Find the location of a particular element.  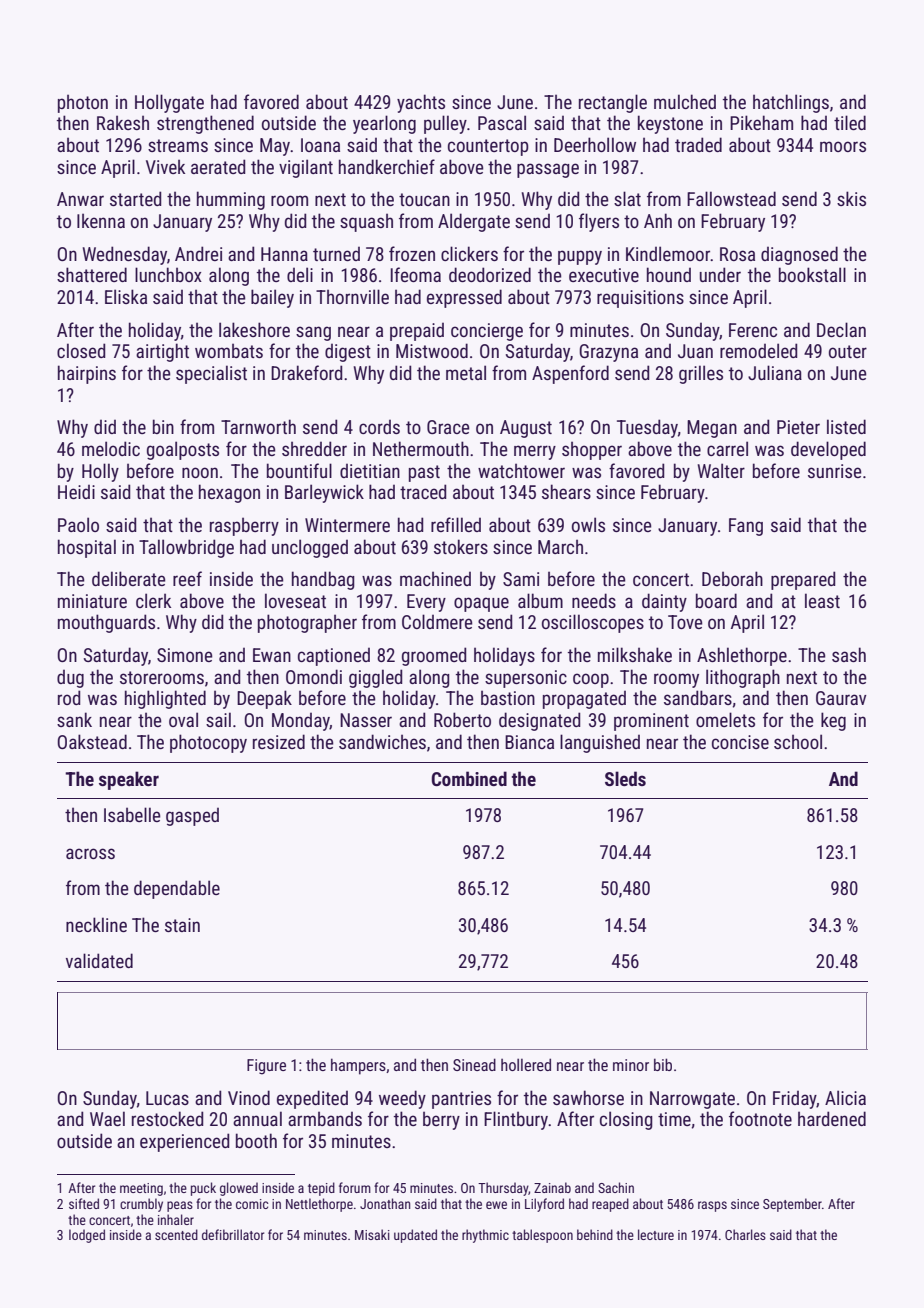

defibrillator is located at coordinates (233, 1234).
